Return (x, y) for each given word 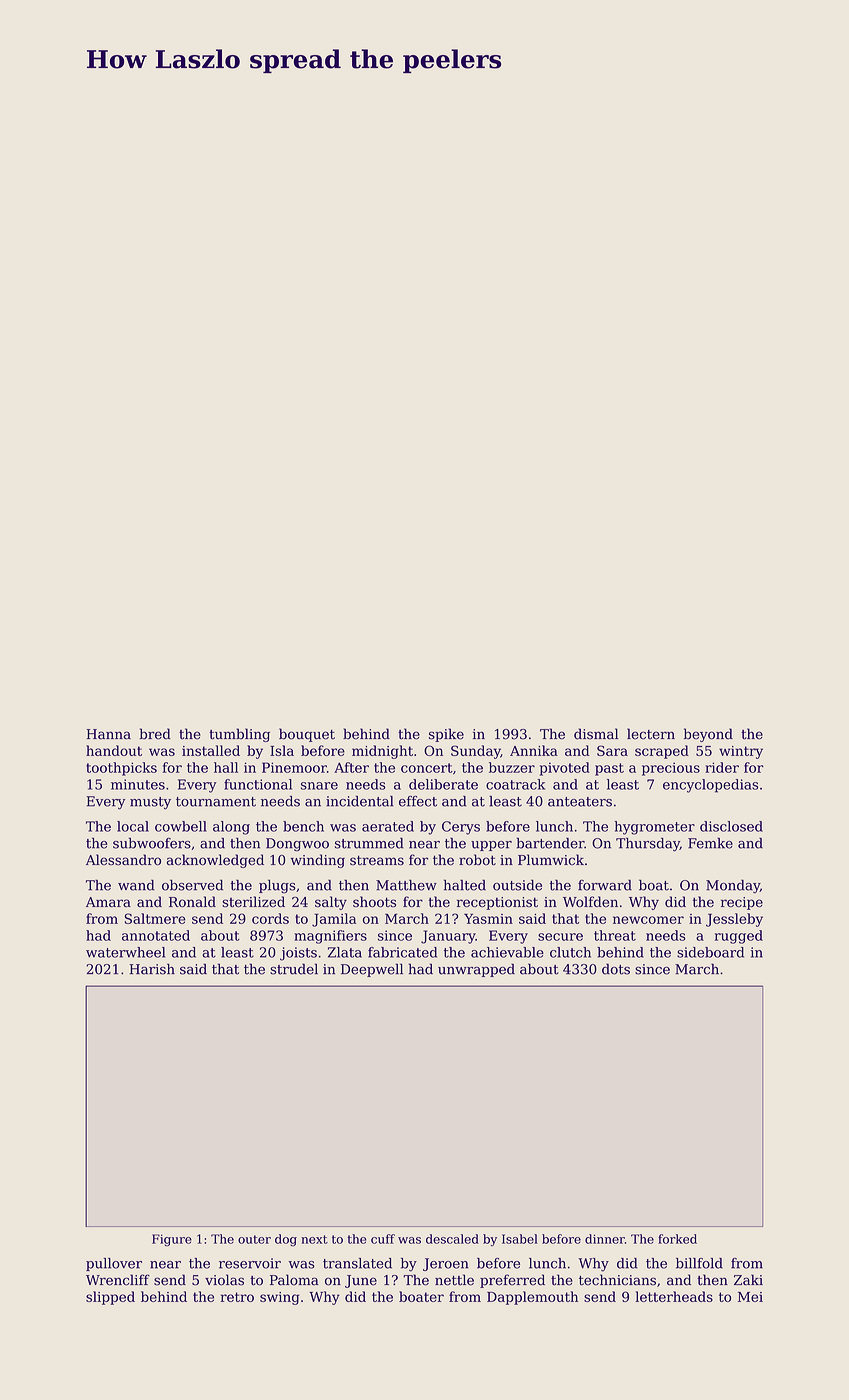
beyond (708, 735)
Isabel (520, 1239)
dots (616, 969)
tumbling (239, 735)
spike (446, 735)
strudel (294, 969)
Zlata (345, 952)
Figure (172, 1240)
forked (677, 1239)
